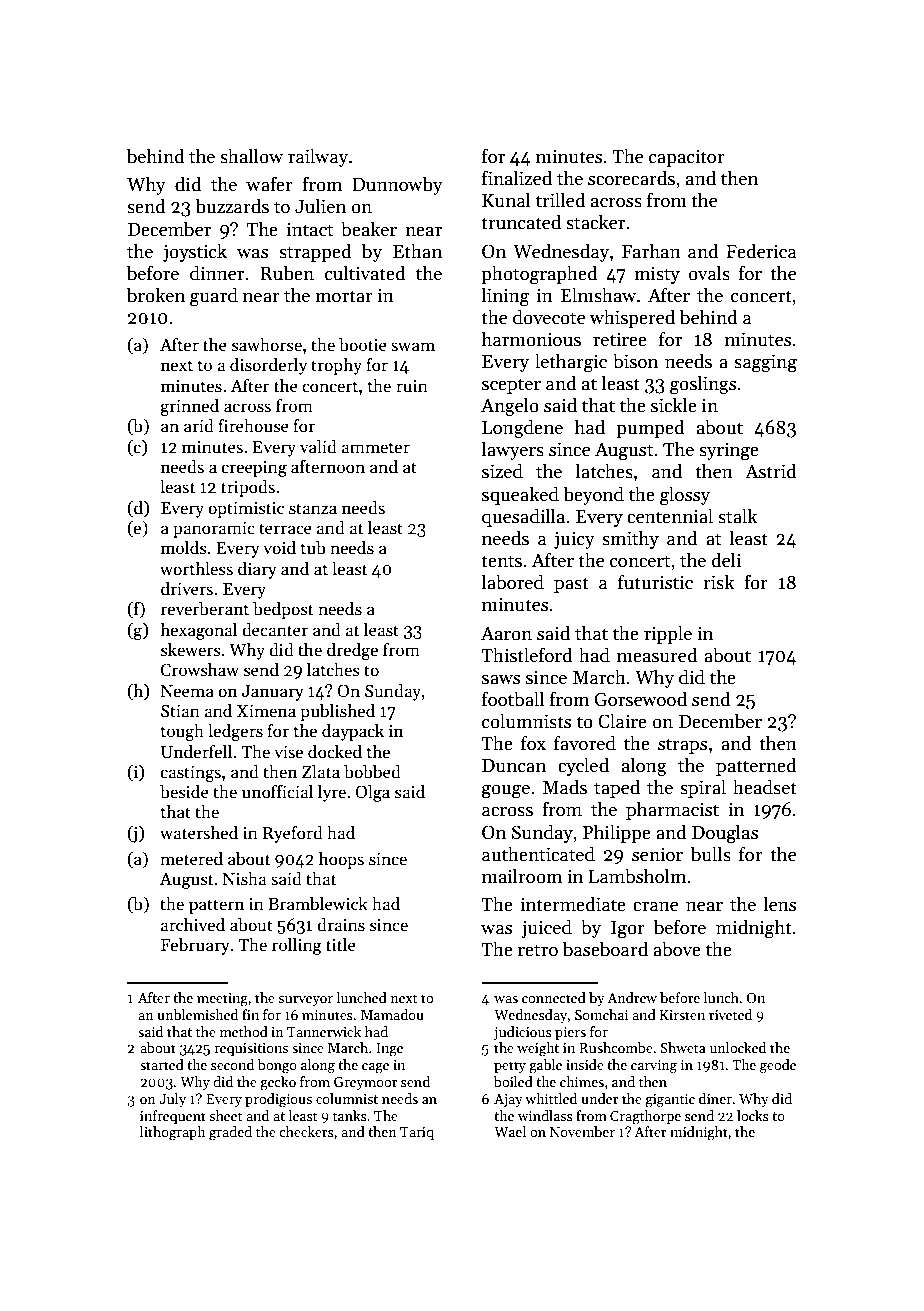 The height and width of the image is (1311, 924). Describe the element at coordinates (372, 793) in the image. I see `Olga` at that location.
